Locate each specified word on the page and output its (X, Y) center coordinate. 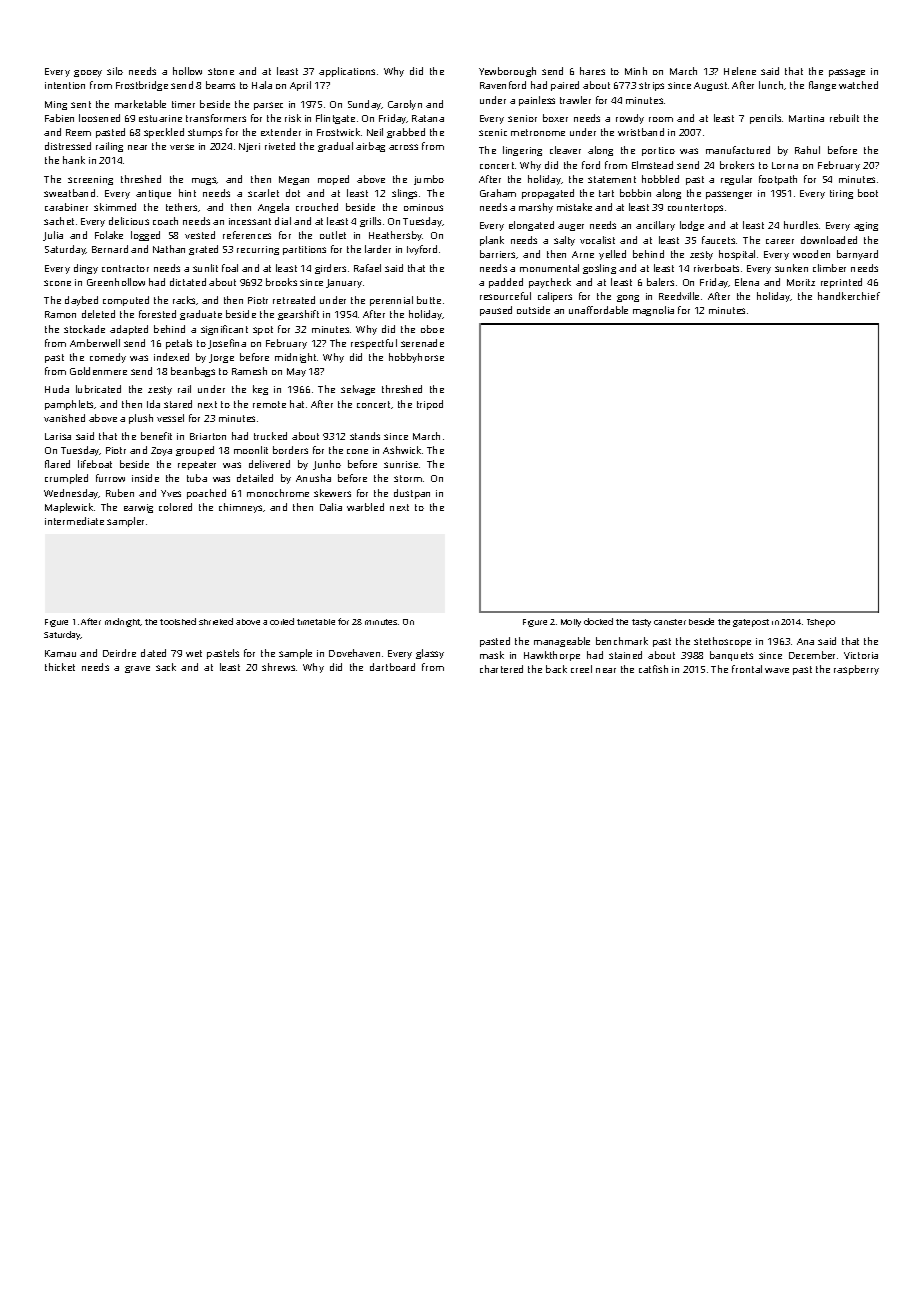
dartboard (392, 667)
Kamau (60, 653)
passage (847, 73)
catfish (653, 669)
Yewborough (507, 72)
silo (115, 71)
